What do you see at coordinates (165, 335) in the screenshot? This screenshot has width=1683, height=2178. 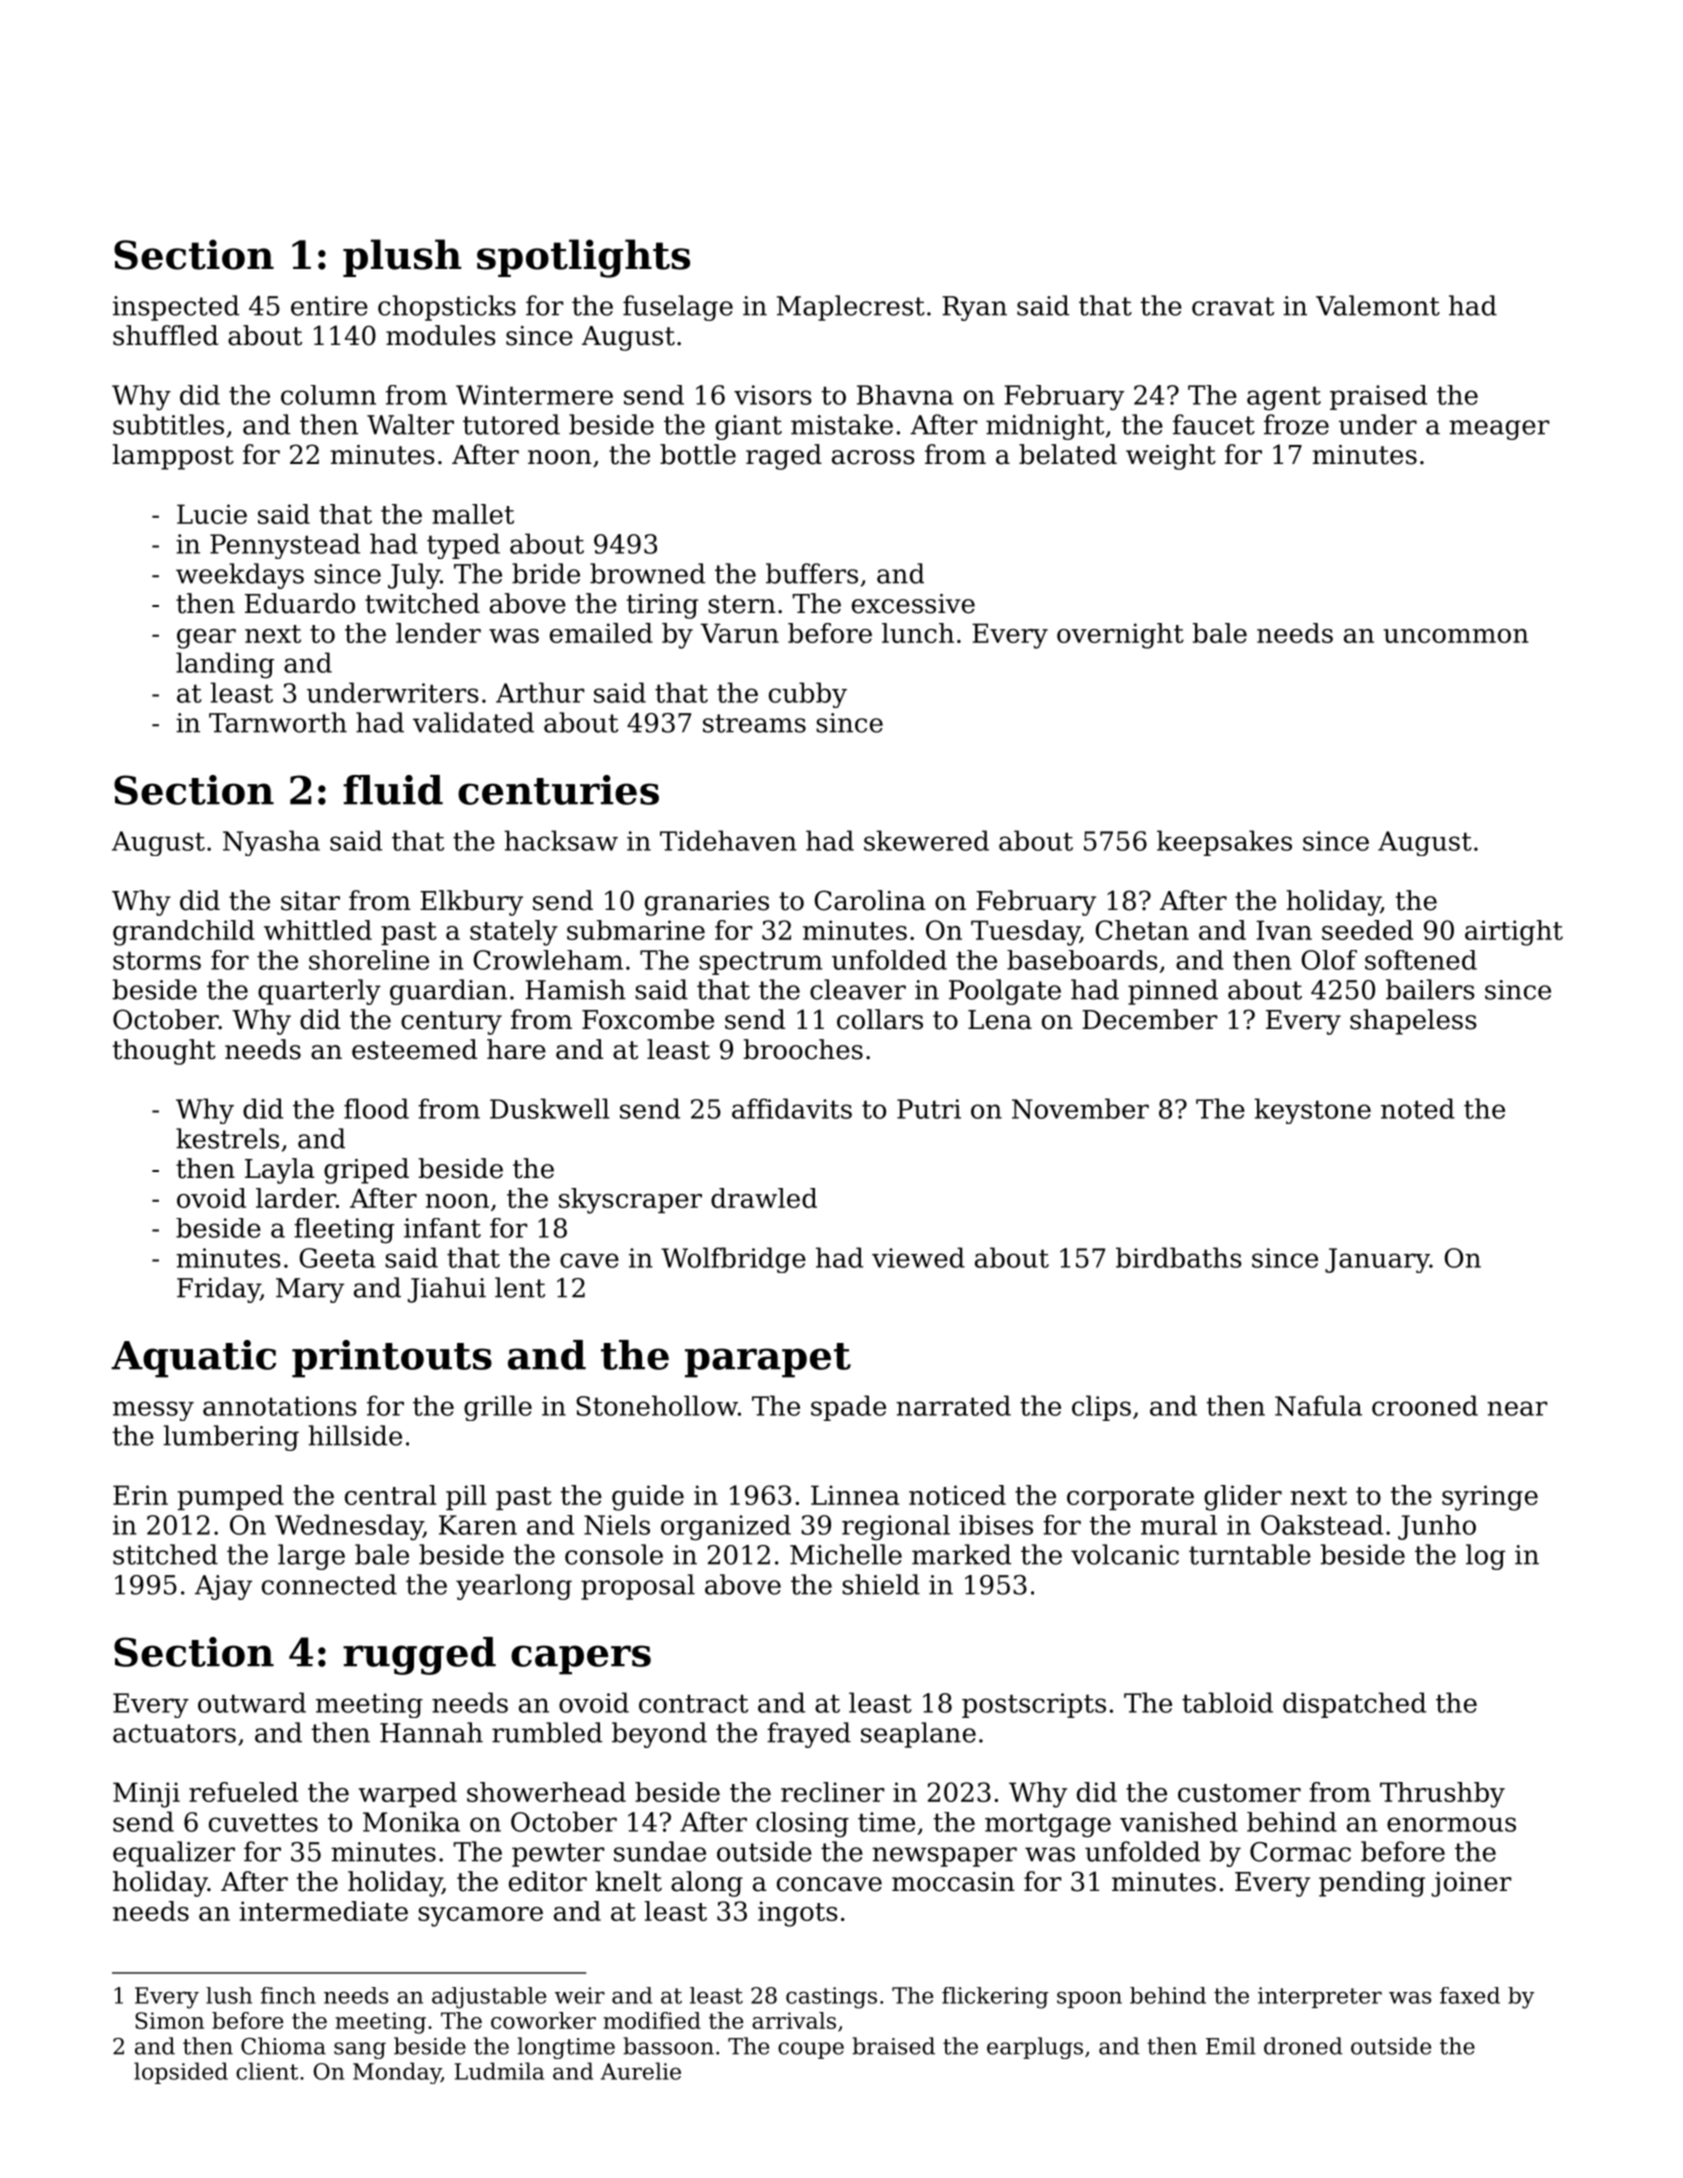 I see `shuffled` at bounding box center [165, 335].
